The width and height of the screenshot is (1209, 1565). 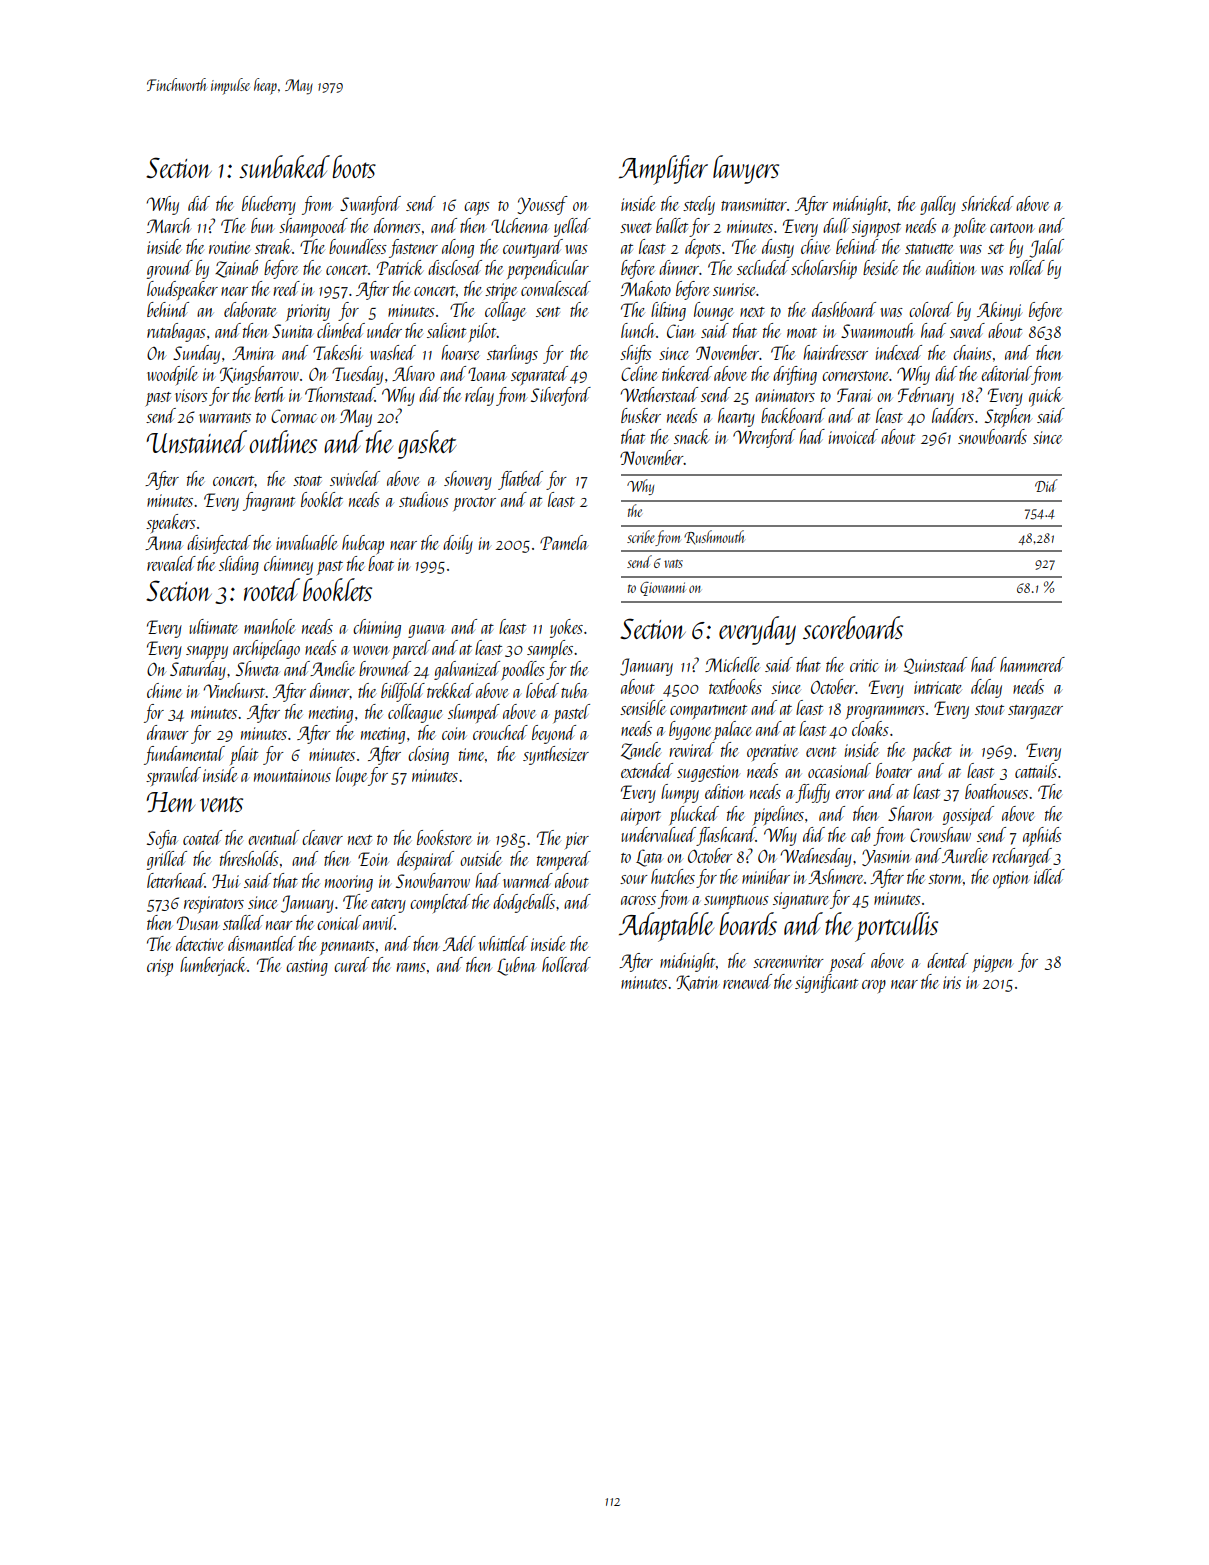 What do you see at coordinates (987, 203) in the screenshot?
I see `shrieked` at bounding box center [987, 203].
